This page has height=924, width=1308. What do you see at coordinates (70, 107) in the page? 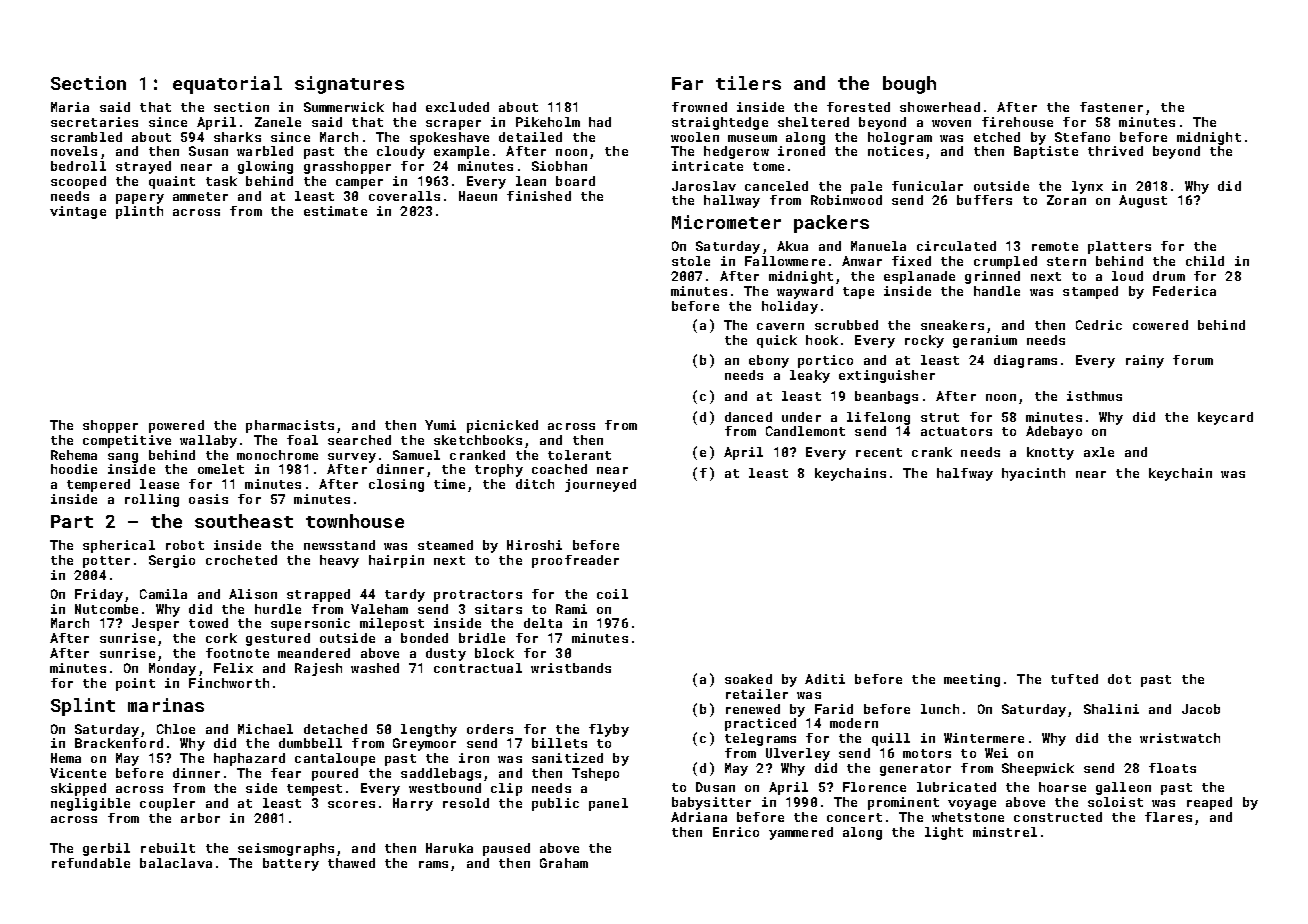
I see `Maria` at bounding box center [70, 107].
